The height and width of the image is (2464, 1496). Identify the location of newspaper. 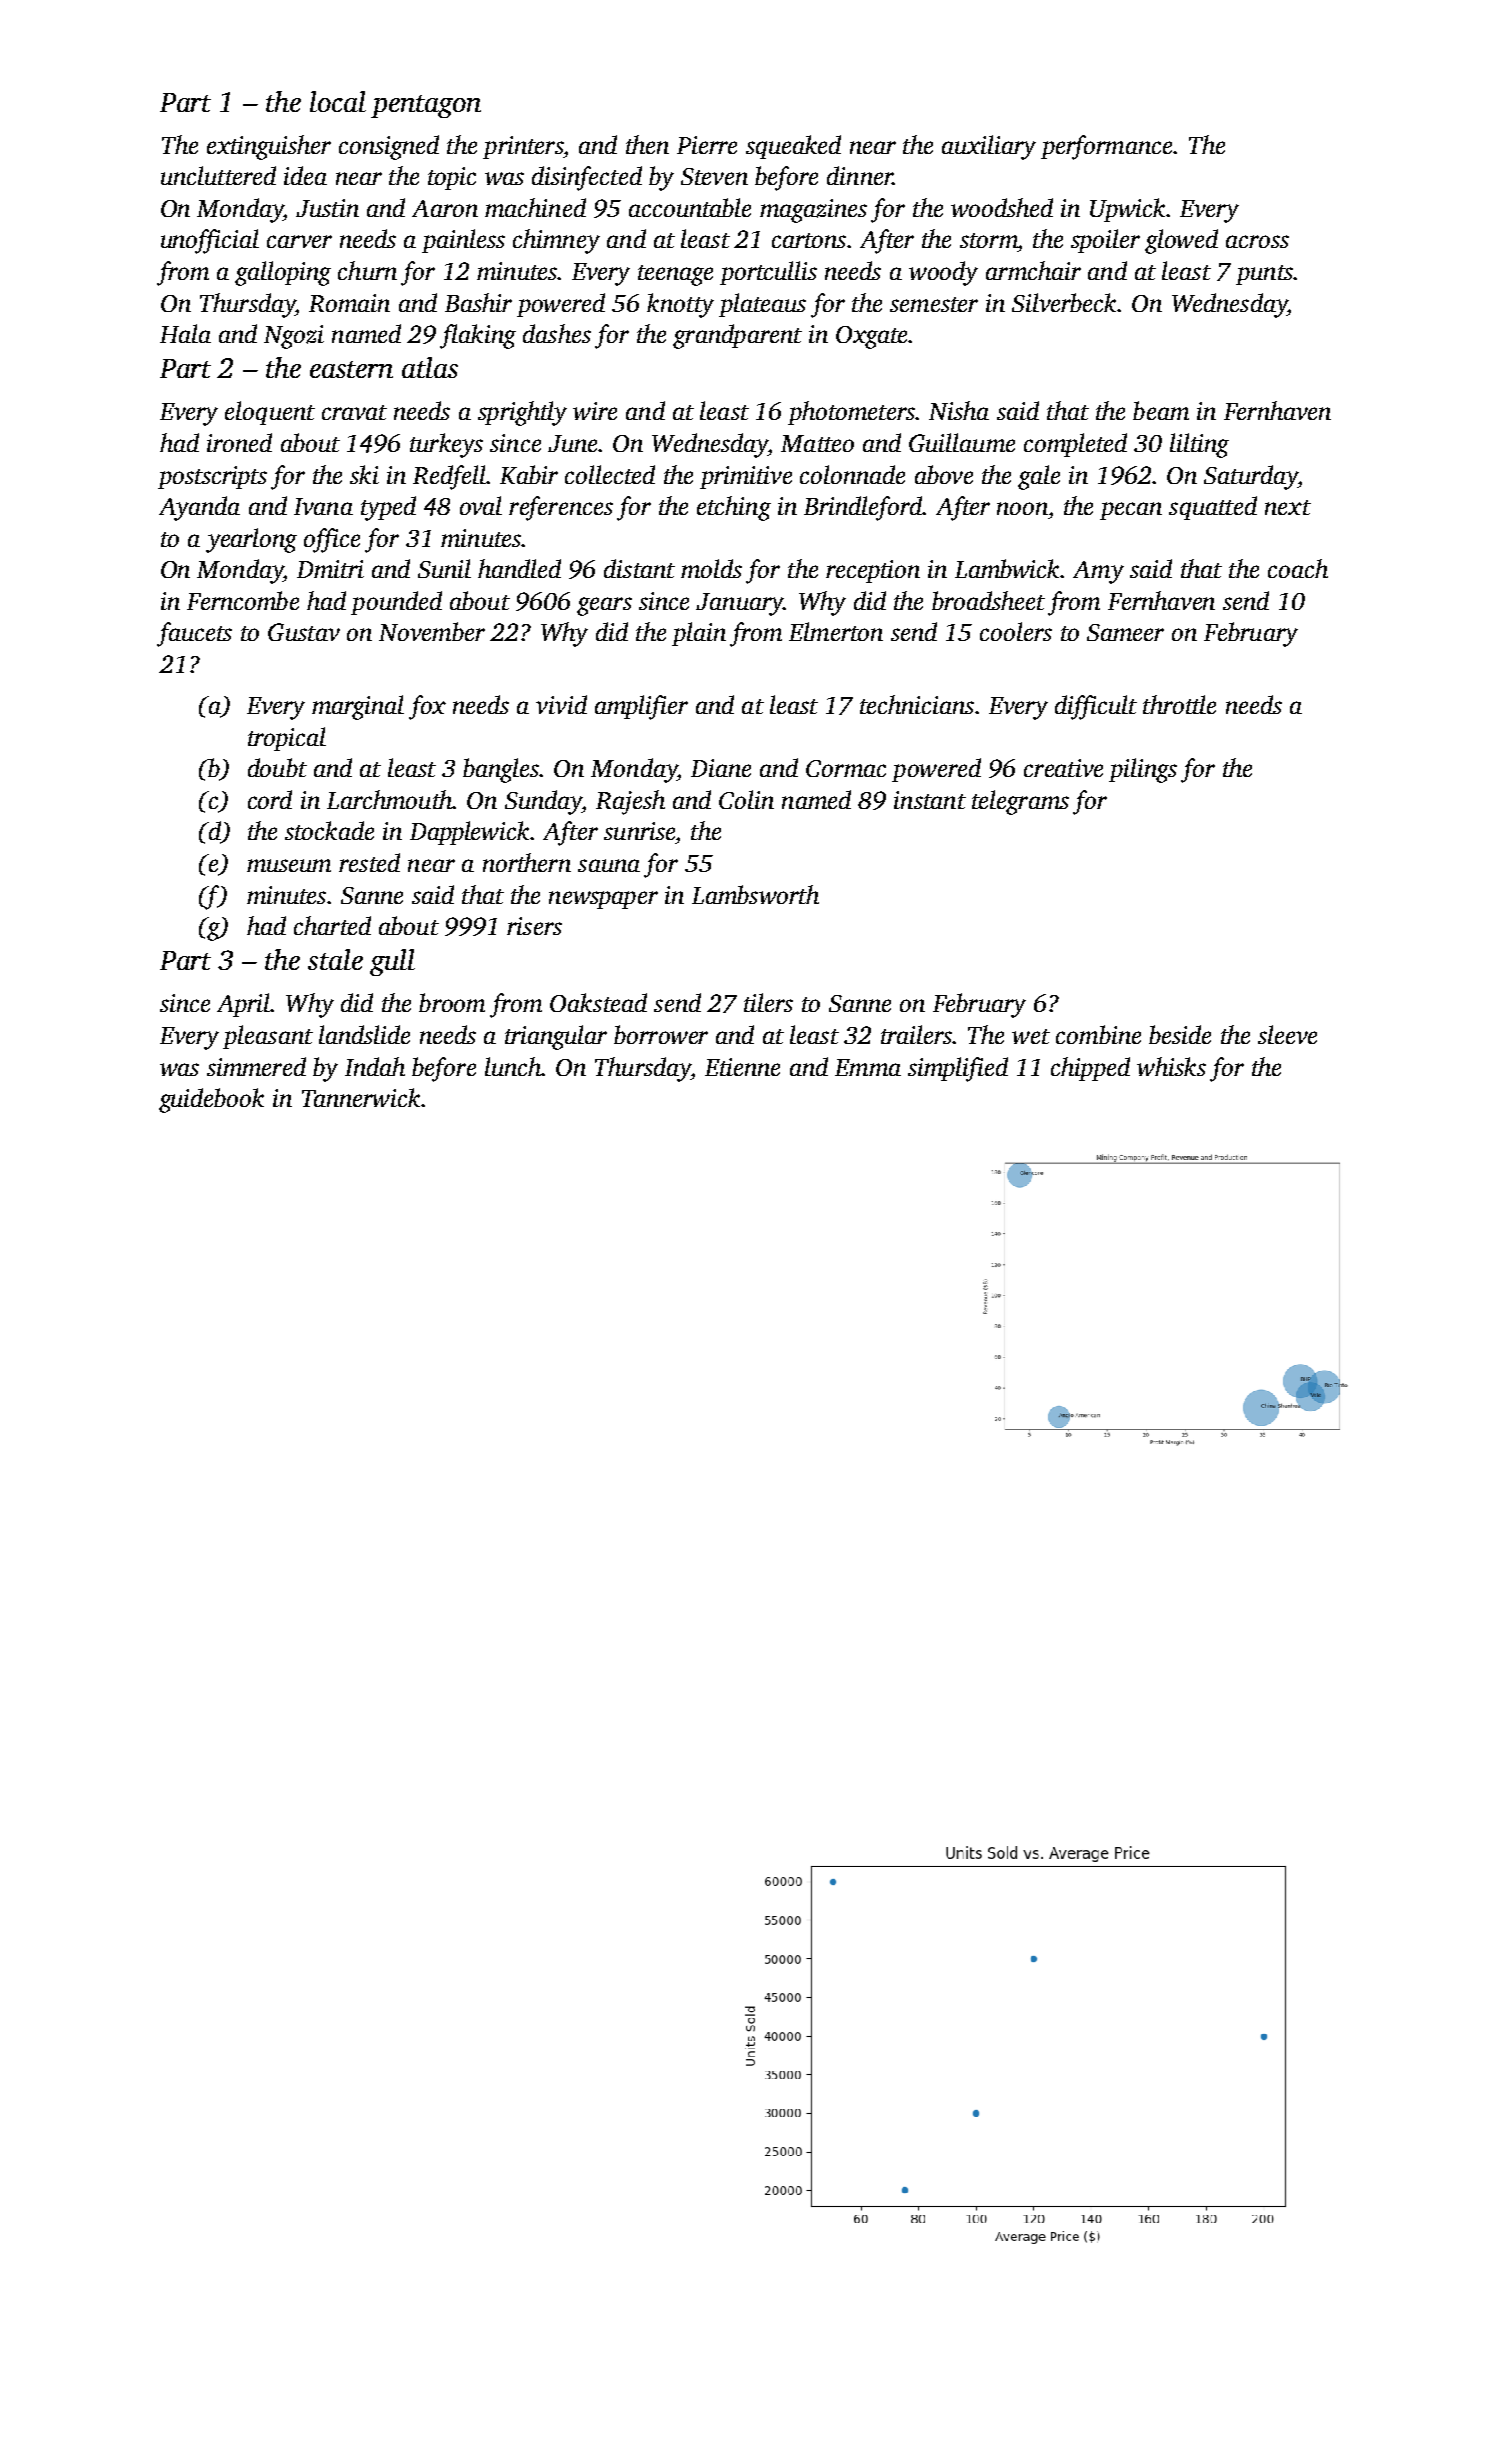
(603, 900).
